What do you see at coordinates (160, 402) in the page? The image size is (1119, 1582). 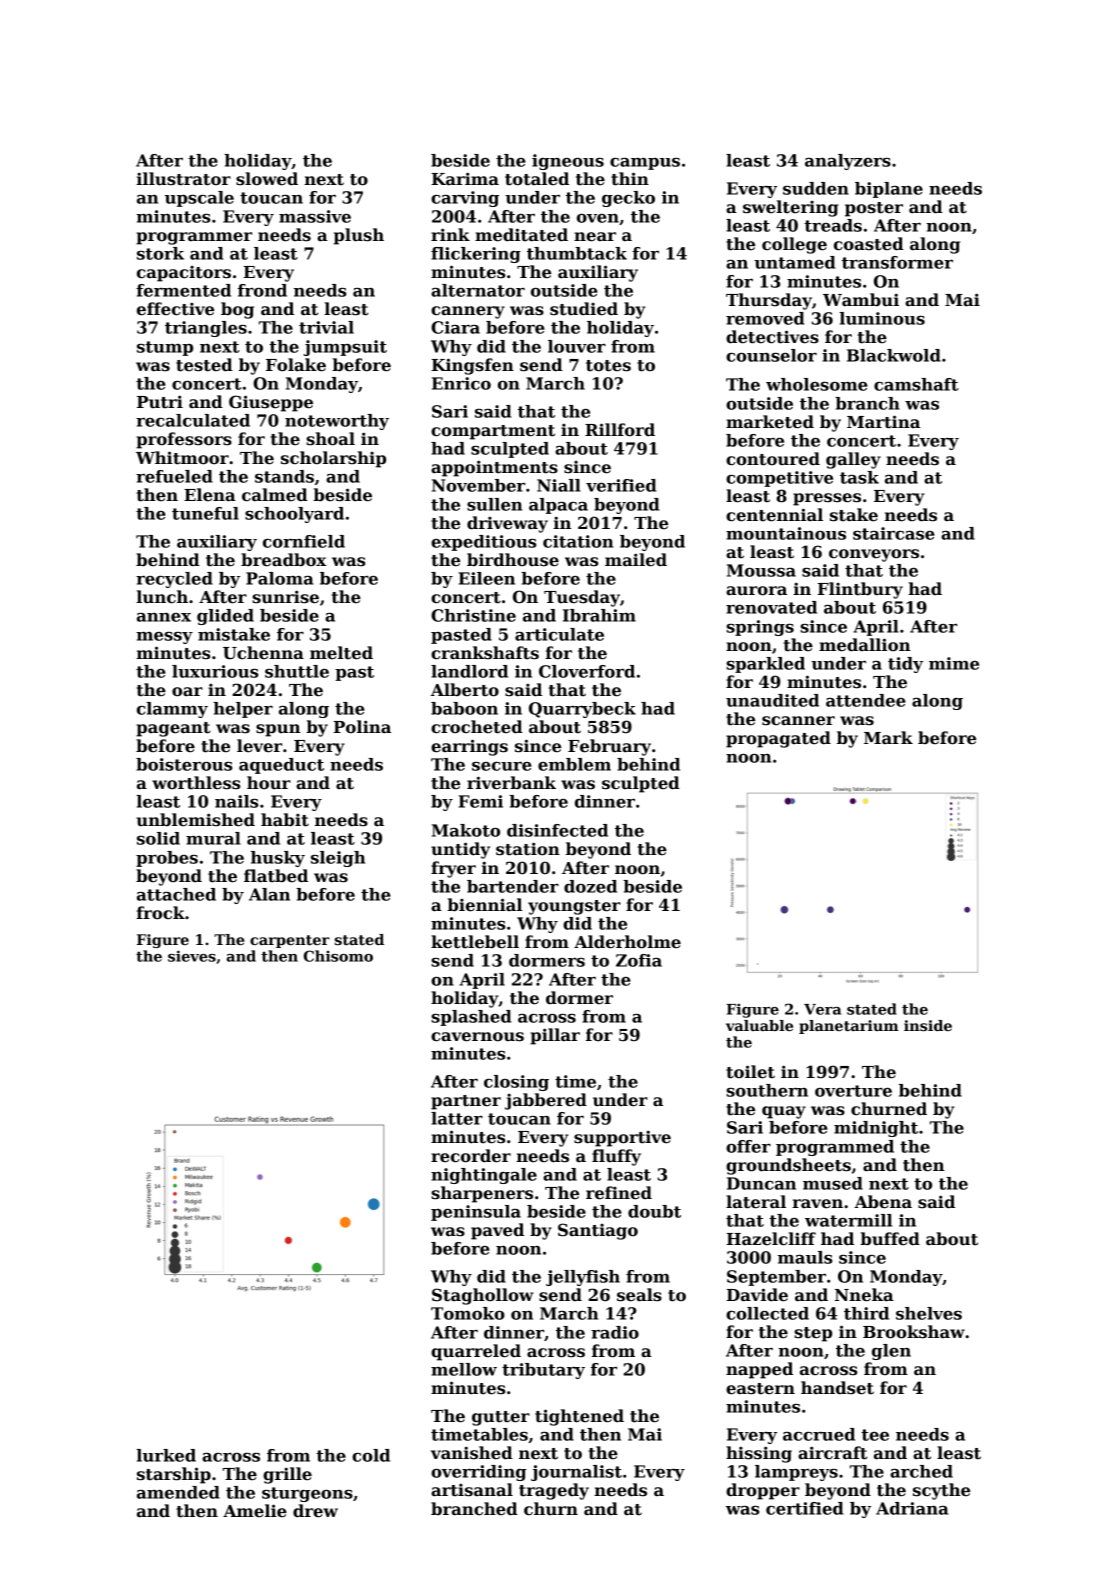 I see `Putri` at bounding box center [160, 402].
